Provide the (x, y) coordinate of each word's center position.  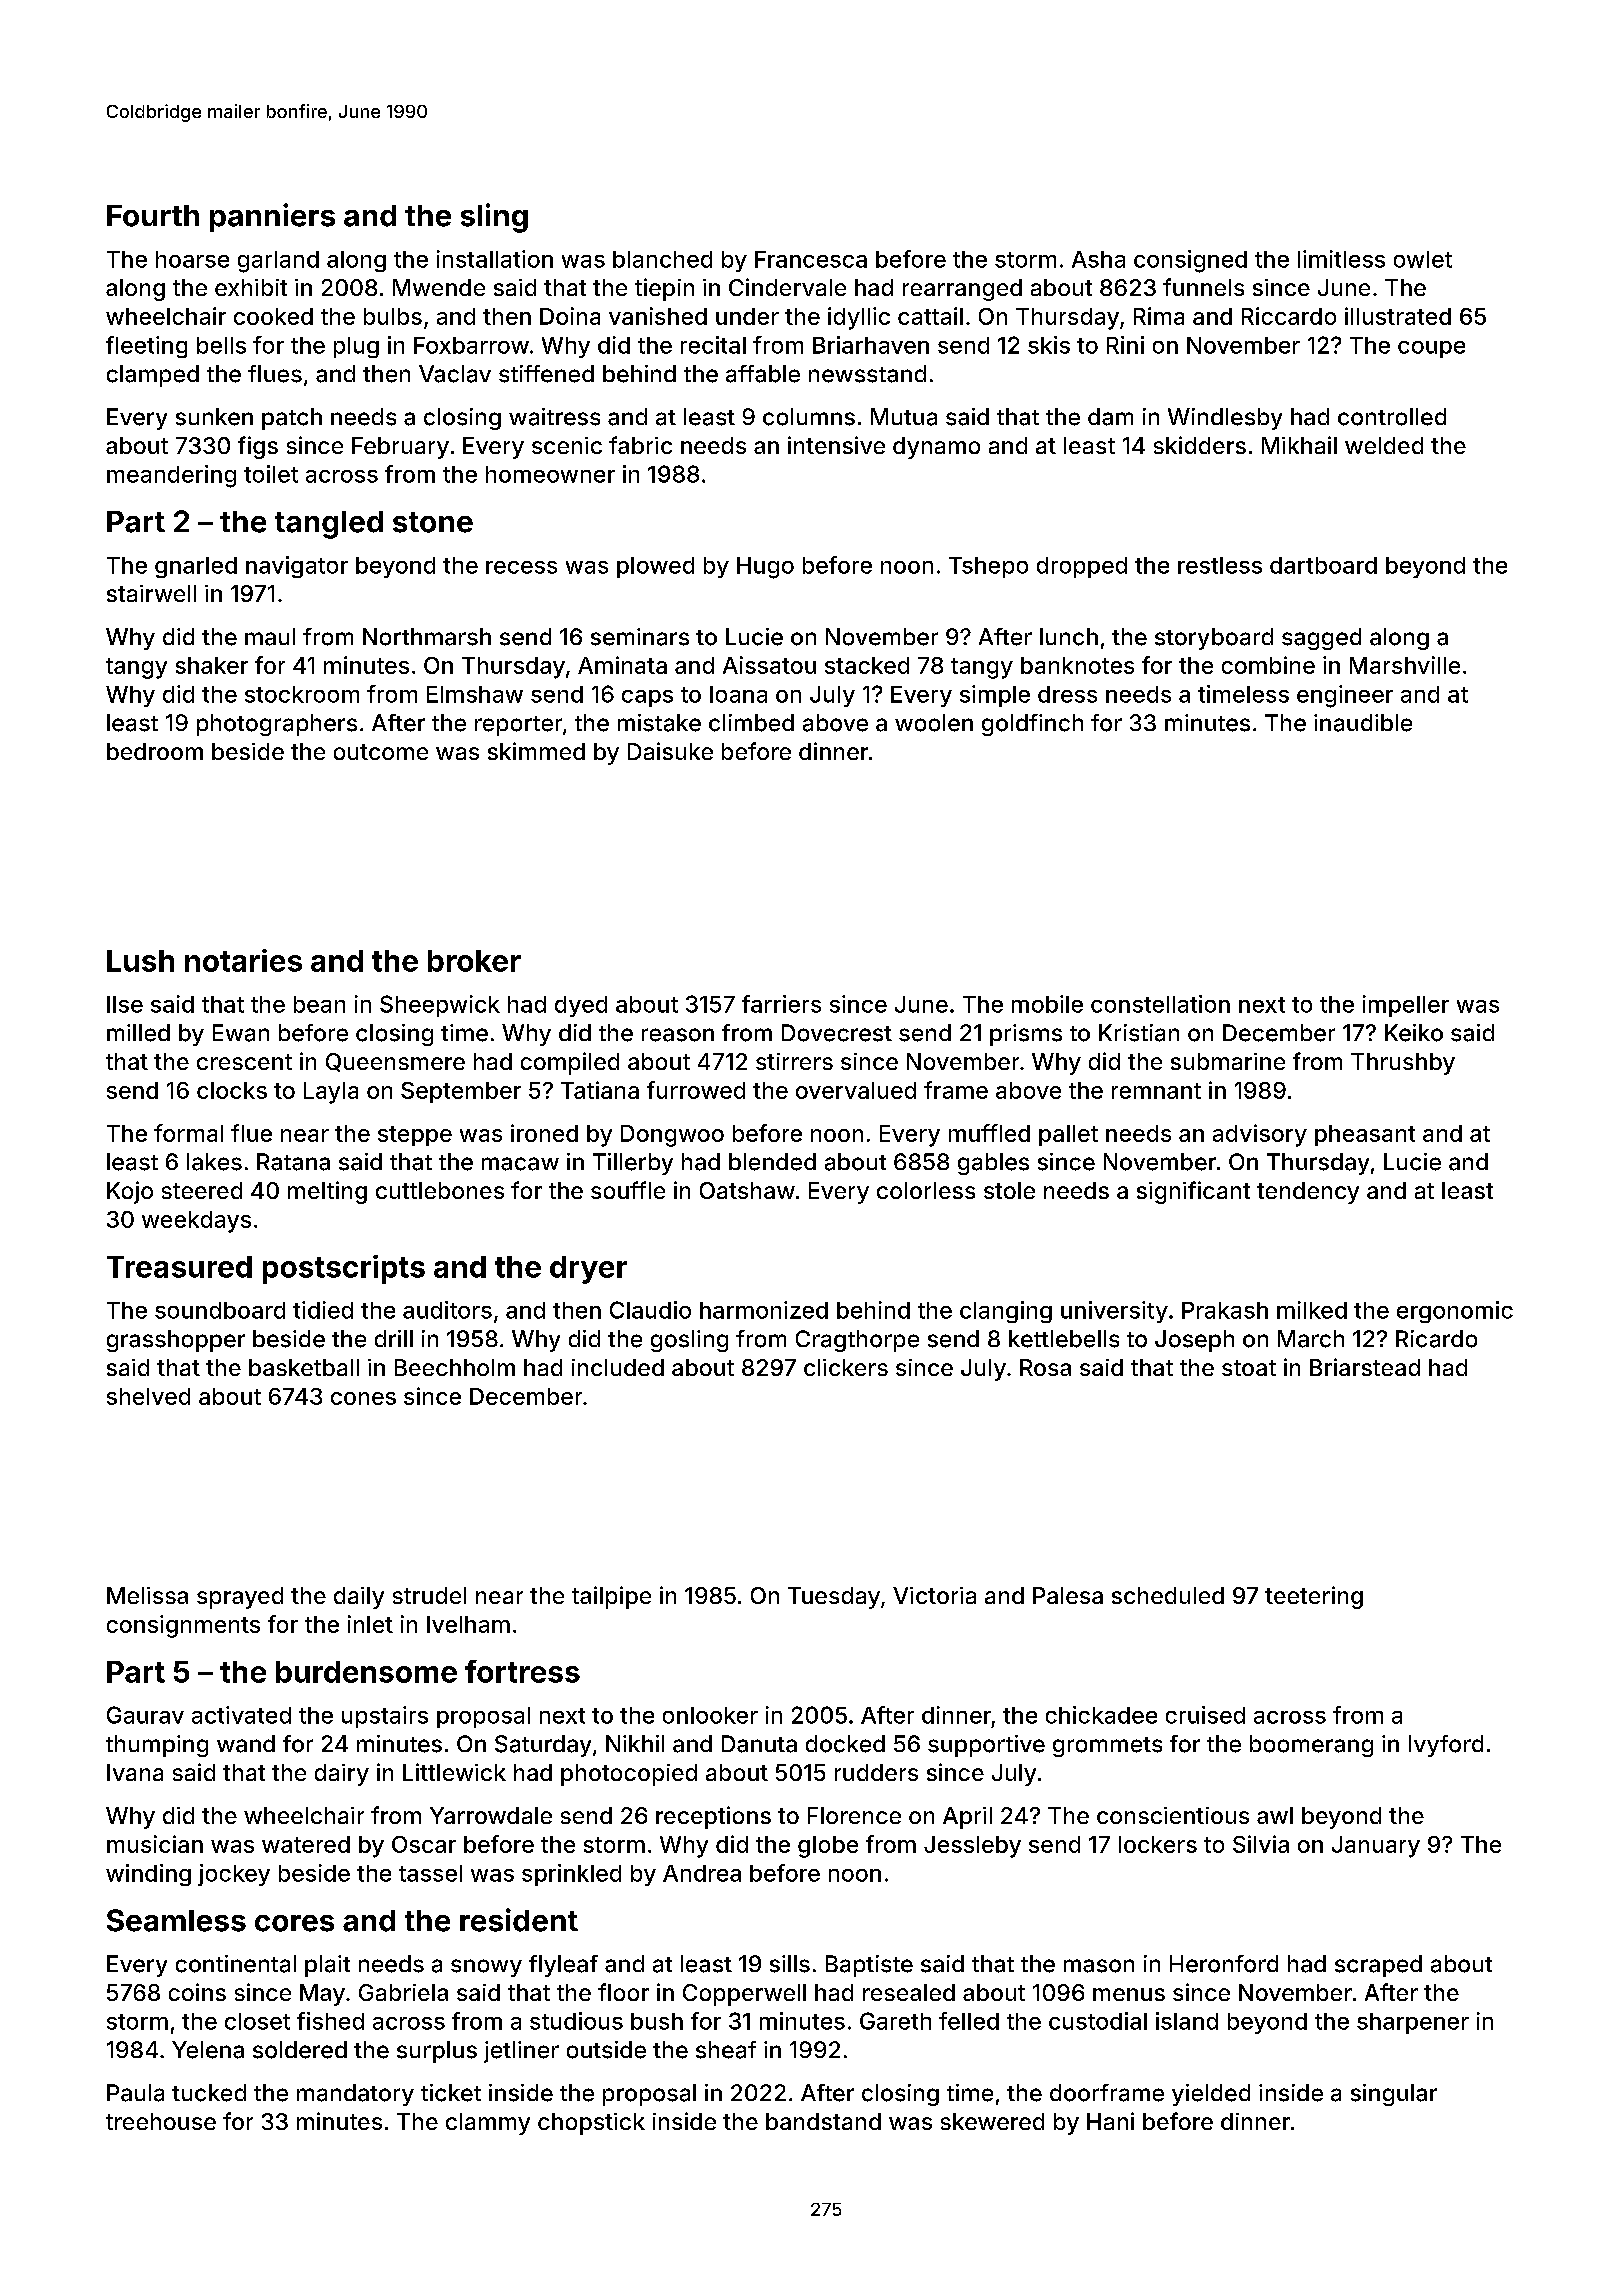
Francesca (811, 259)
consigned (1190, 261)
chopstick (591, 2124)
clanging (1006, 1312)
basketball (304, 1367)
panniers (272, 217)
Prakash (1225, 1310)
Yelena (208, 2050)
